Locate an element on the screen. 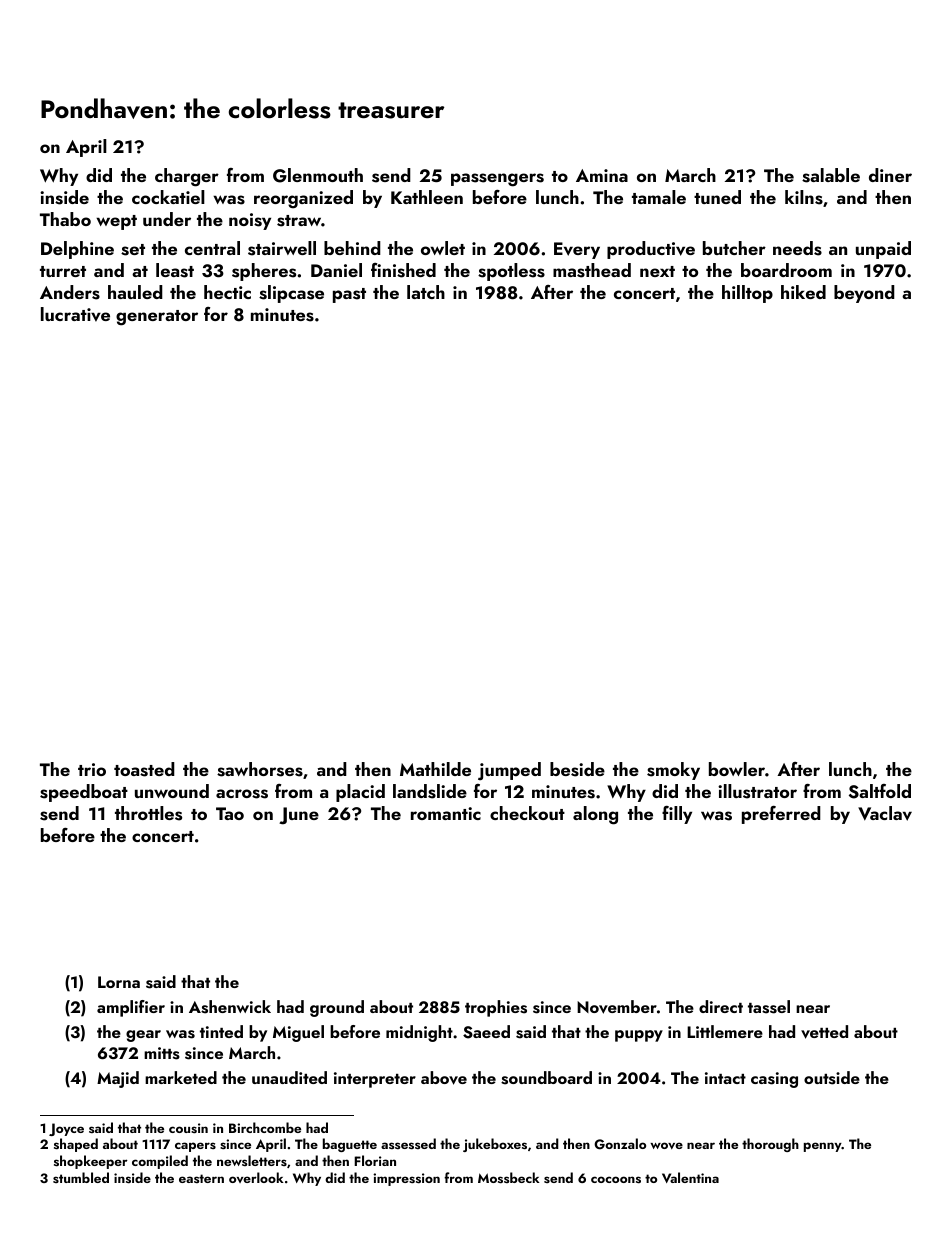 This screenshot has height=1233, width=952. Every is located at coordinates (577, 250).
